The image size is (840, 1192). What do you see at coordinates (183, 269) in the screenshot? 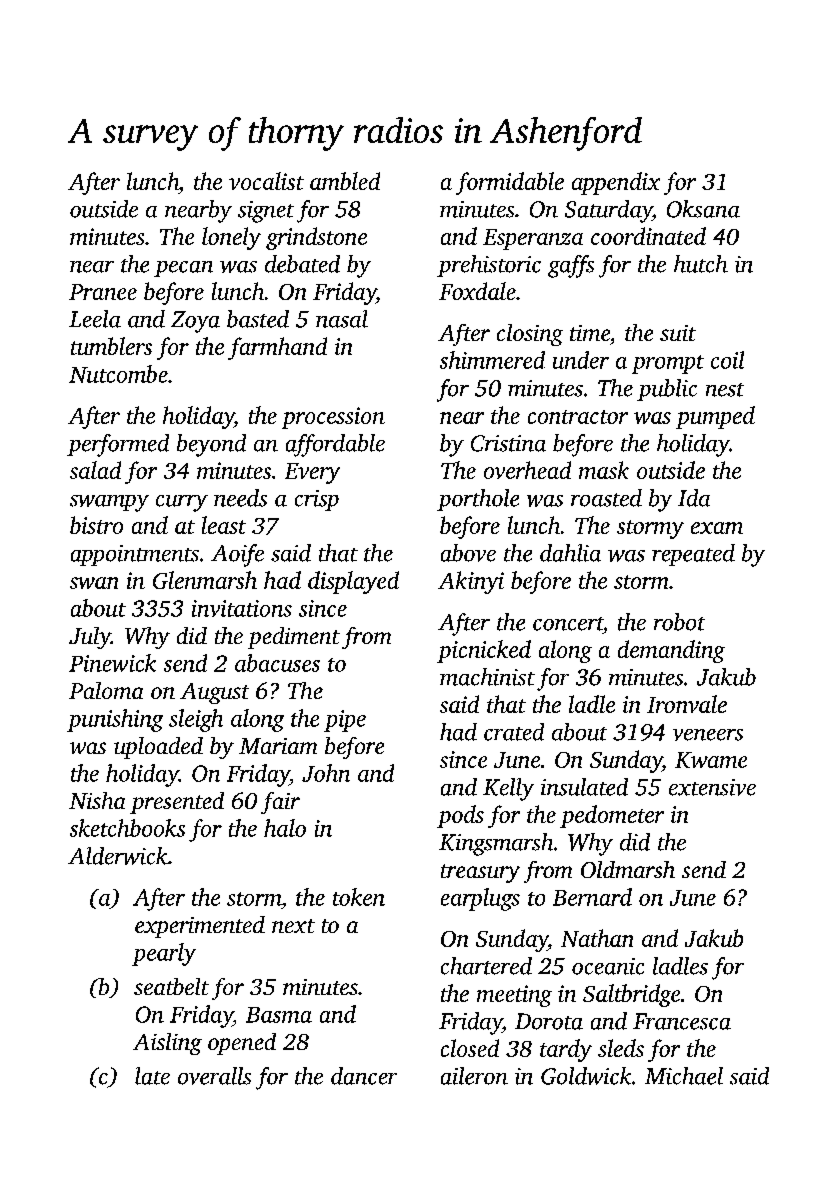
I see `pecan` at bounding box center [183, 269].
